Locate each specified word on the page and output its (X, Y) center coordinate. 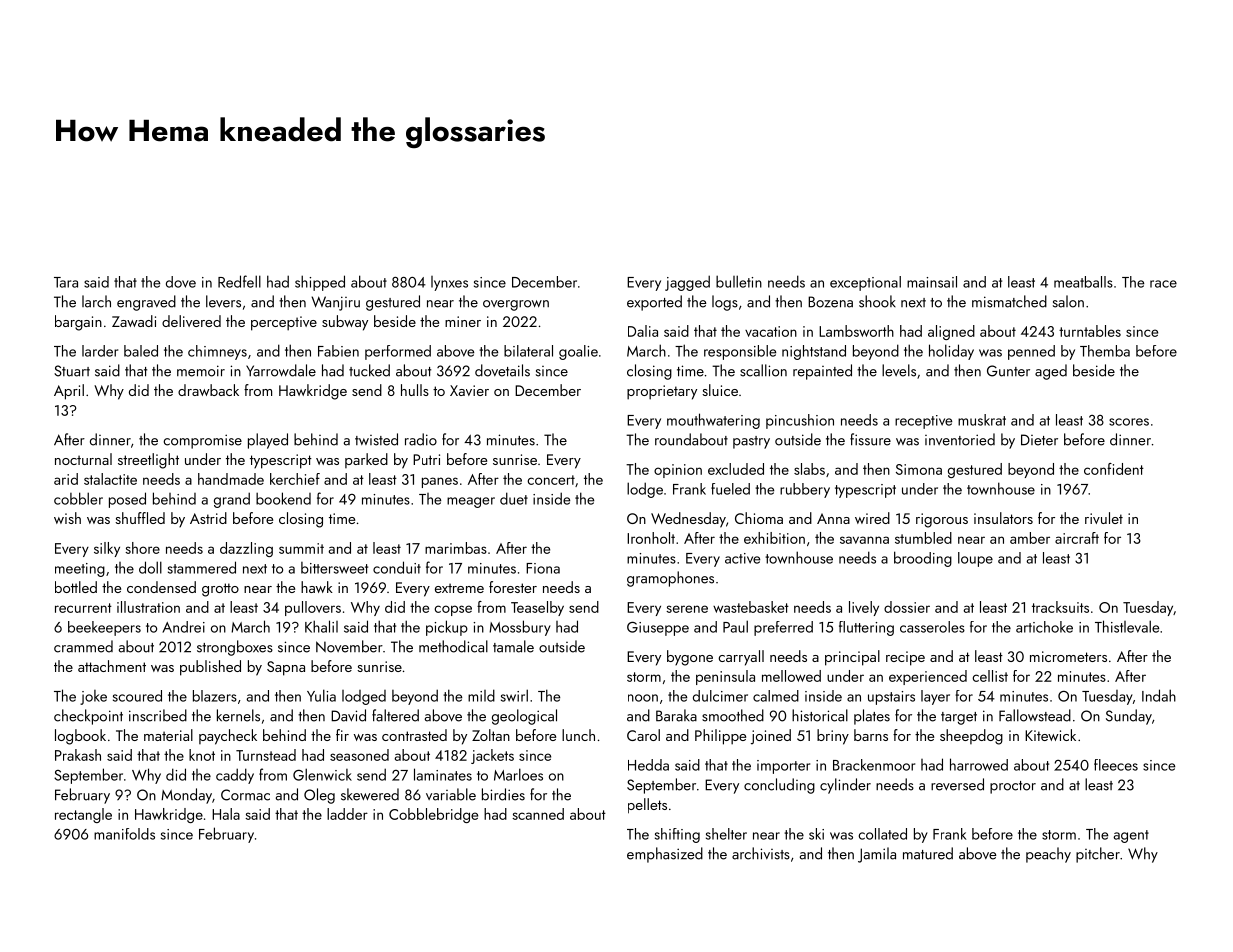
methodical (453, 646)
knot (202, 755)
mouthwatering (713, 421)
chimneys (217, 352)
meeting (80, 570)
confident (1114, 469)
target (959, 718)
